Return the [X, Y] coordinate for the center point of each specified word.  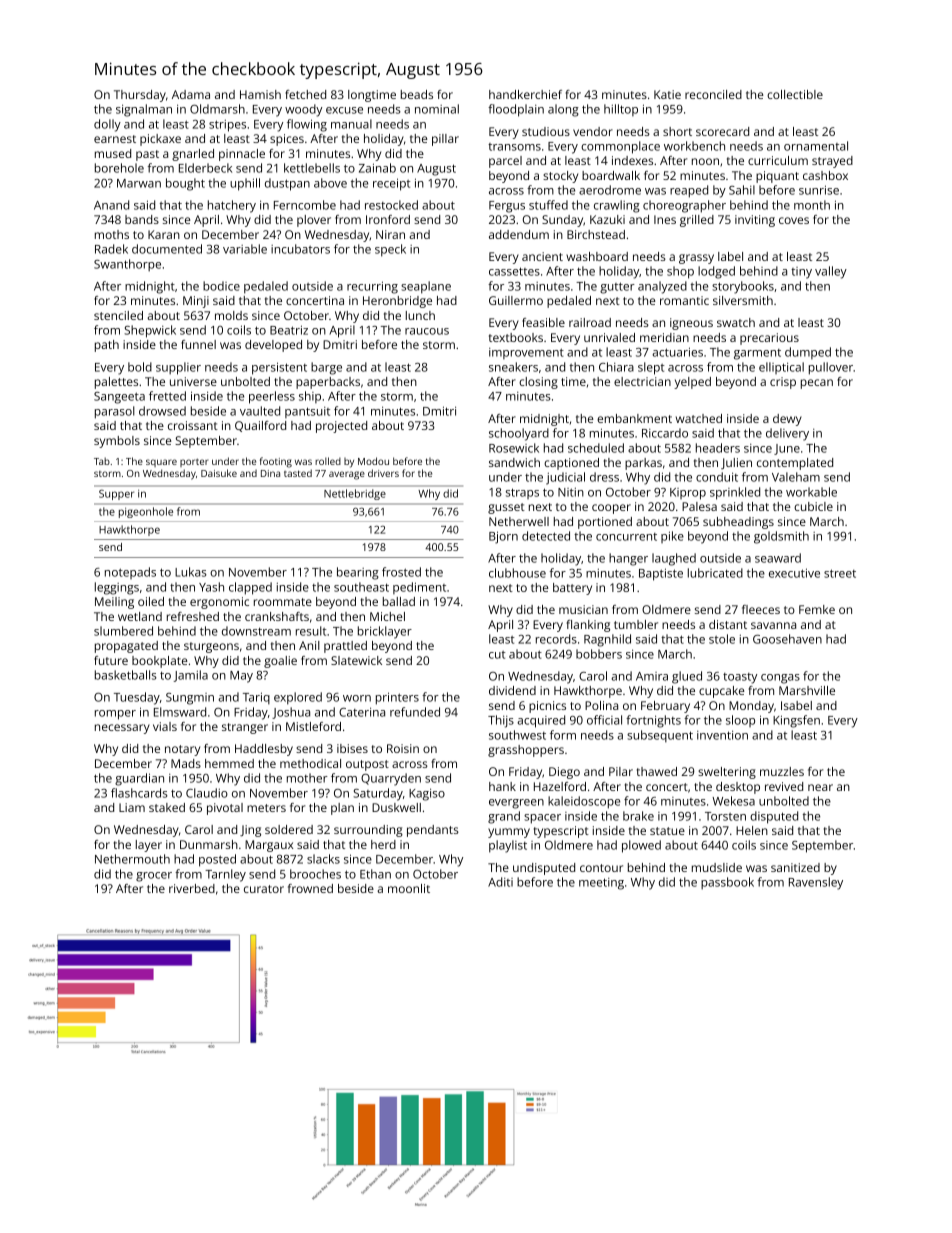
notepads [130, 573]
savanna [773, 625]
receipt [392, 184]
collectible [795, 94]
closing [538, 383]
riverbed [192, 888]
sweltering [727, 773]
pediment [419, 588]
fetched [305, 94]
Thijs [501, 721]
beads [417, 94]
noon [705, 161]
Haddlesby [264, 750]
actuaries [677, 352]
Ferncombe [305, 205]
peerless [272, 397]
